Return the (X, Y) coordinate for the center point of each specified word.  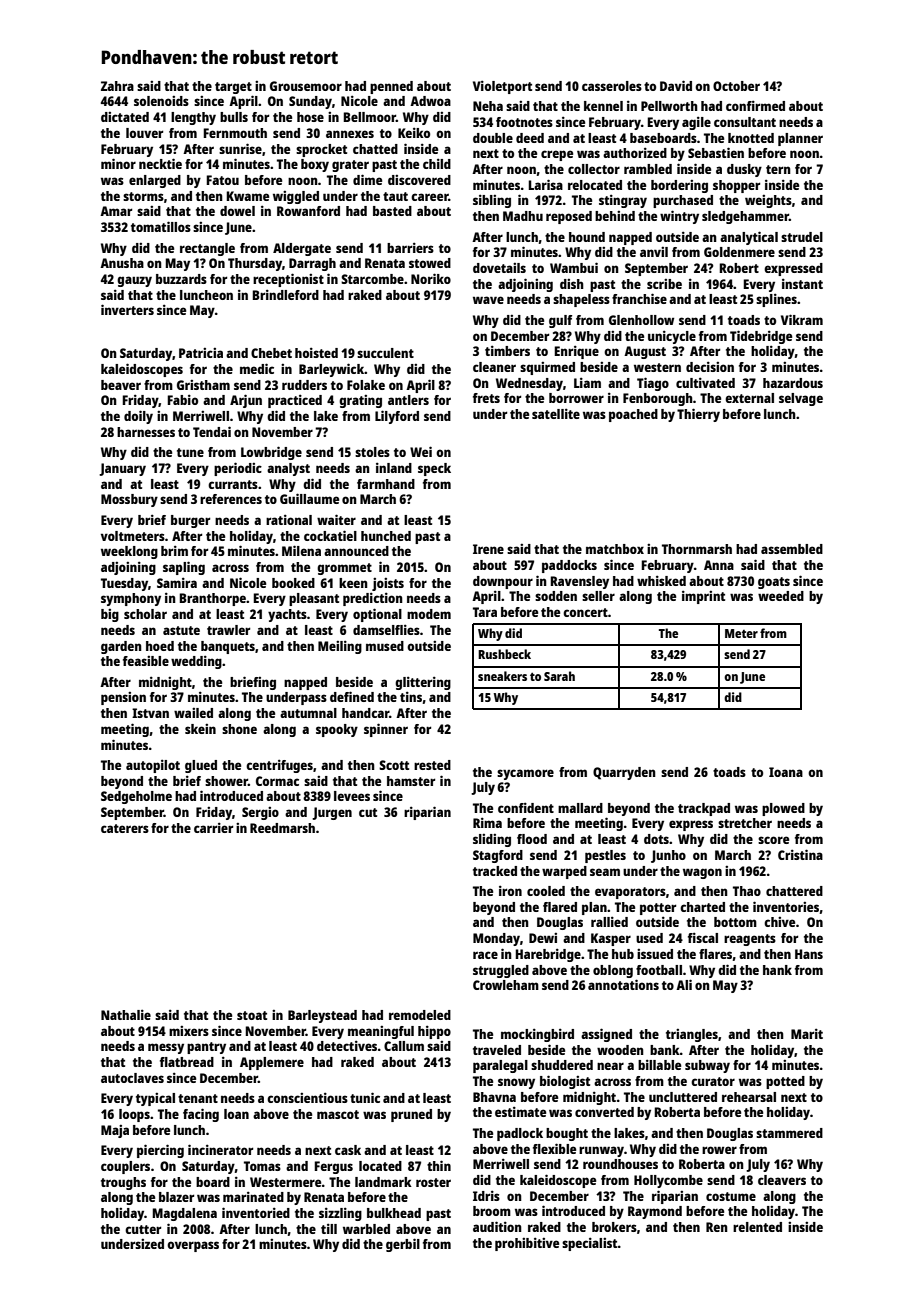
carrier (213, 827)
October (736, 86)
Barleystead (322, 1016)
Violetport (502, 87)
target (233, 88)
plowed (783, 809)
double (493, 138)
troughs (123, 1183)
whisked (661, 580)
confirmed (755, 105)
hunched (386, 536)
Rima (487, 822)
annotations (623, 984)
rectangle (207, 249)
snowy (516, 1083)
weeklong (129, 552)
